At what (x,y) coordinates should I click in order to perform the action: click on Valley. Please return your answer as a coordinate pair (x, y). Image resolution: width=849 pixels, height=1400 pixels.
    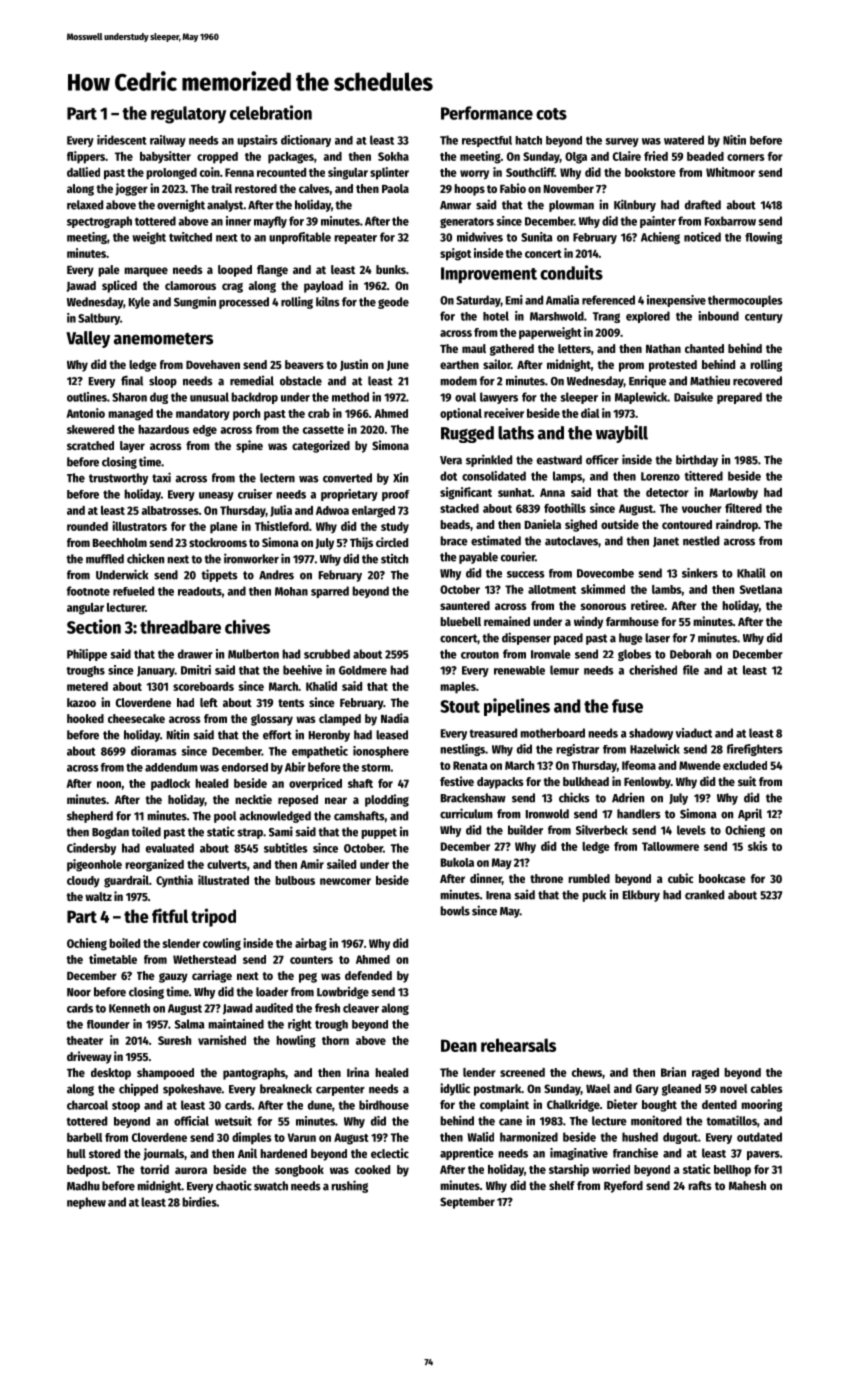
    Looking at the image, I should click on (88, 339).
